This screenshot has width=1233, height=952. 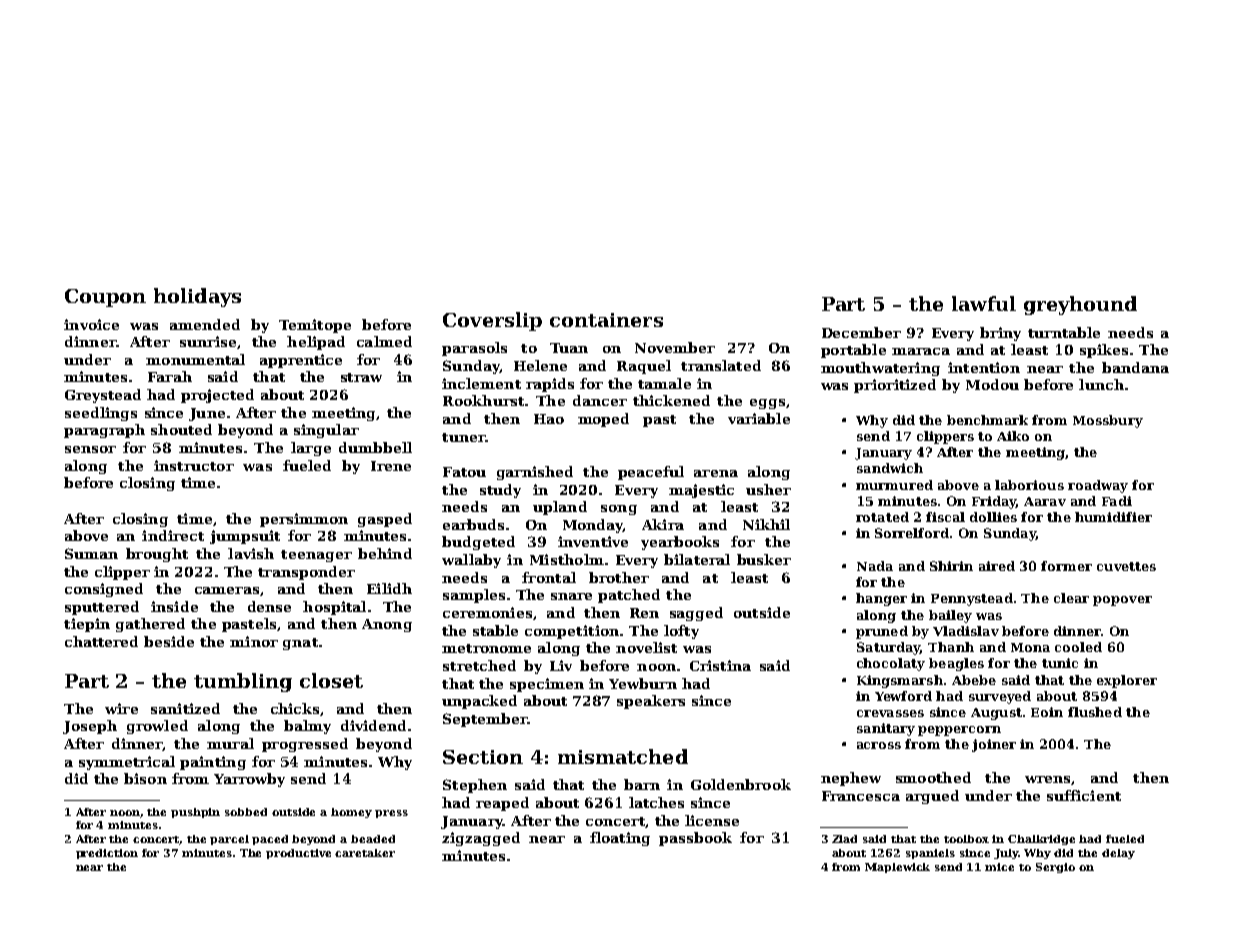 What do you see at coordinates (984, 303) in the screenshot?
I see `lawful` at bounding box center [984, 303].
